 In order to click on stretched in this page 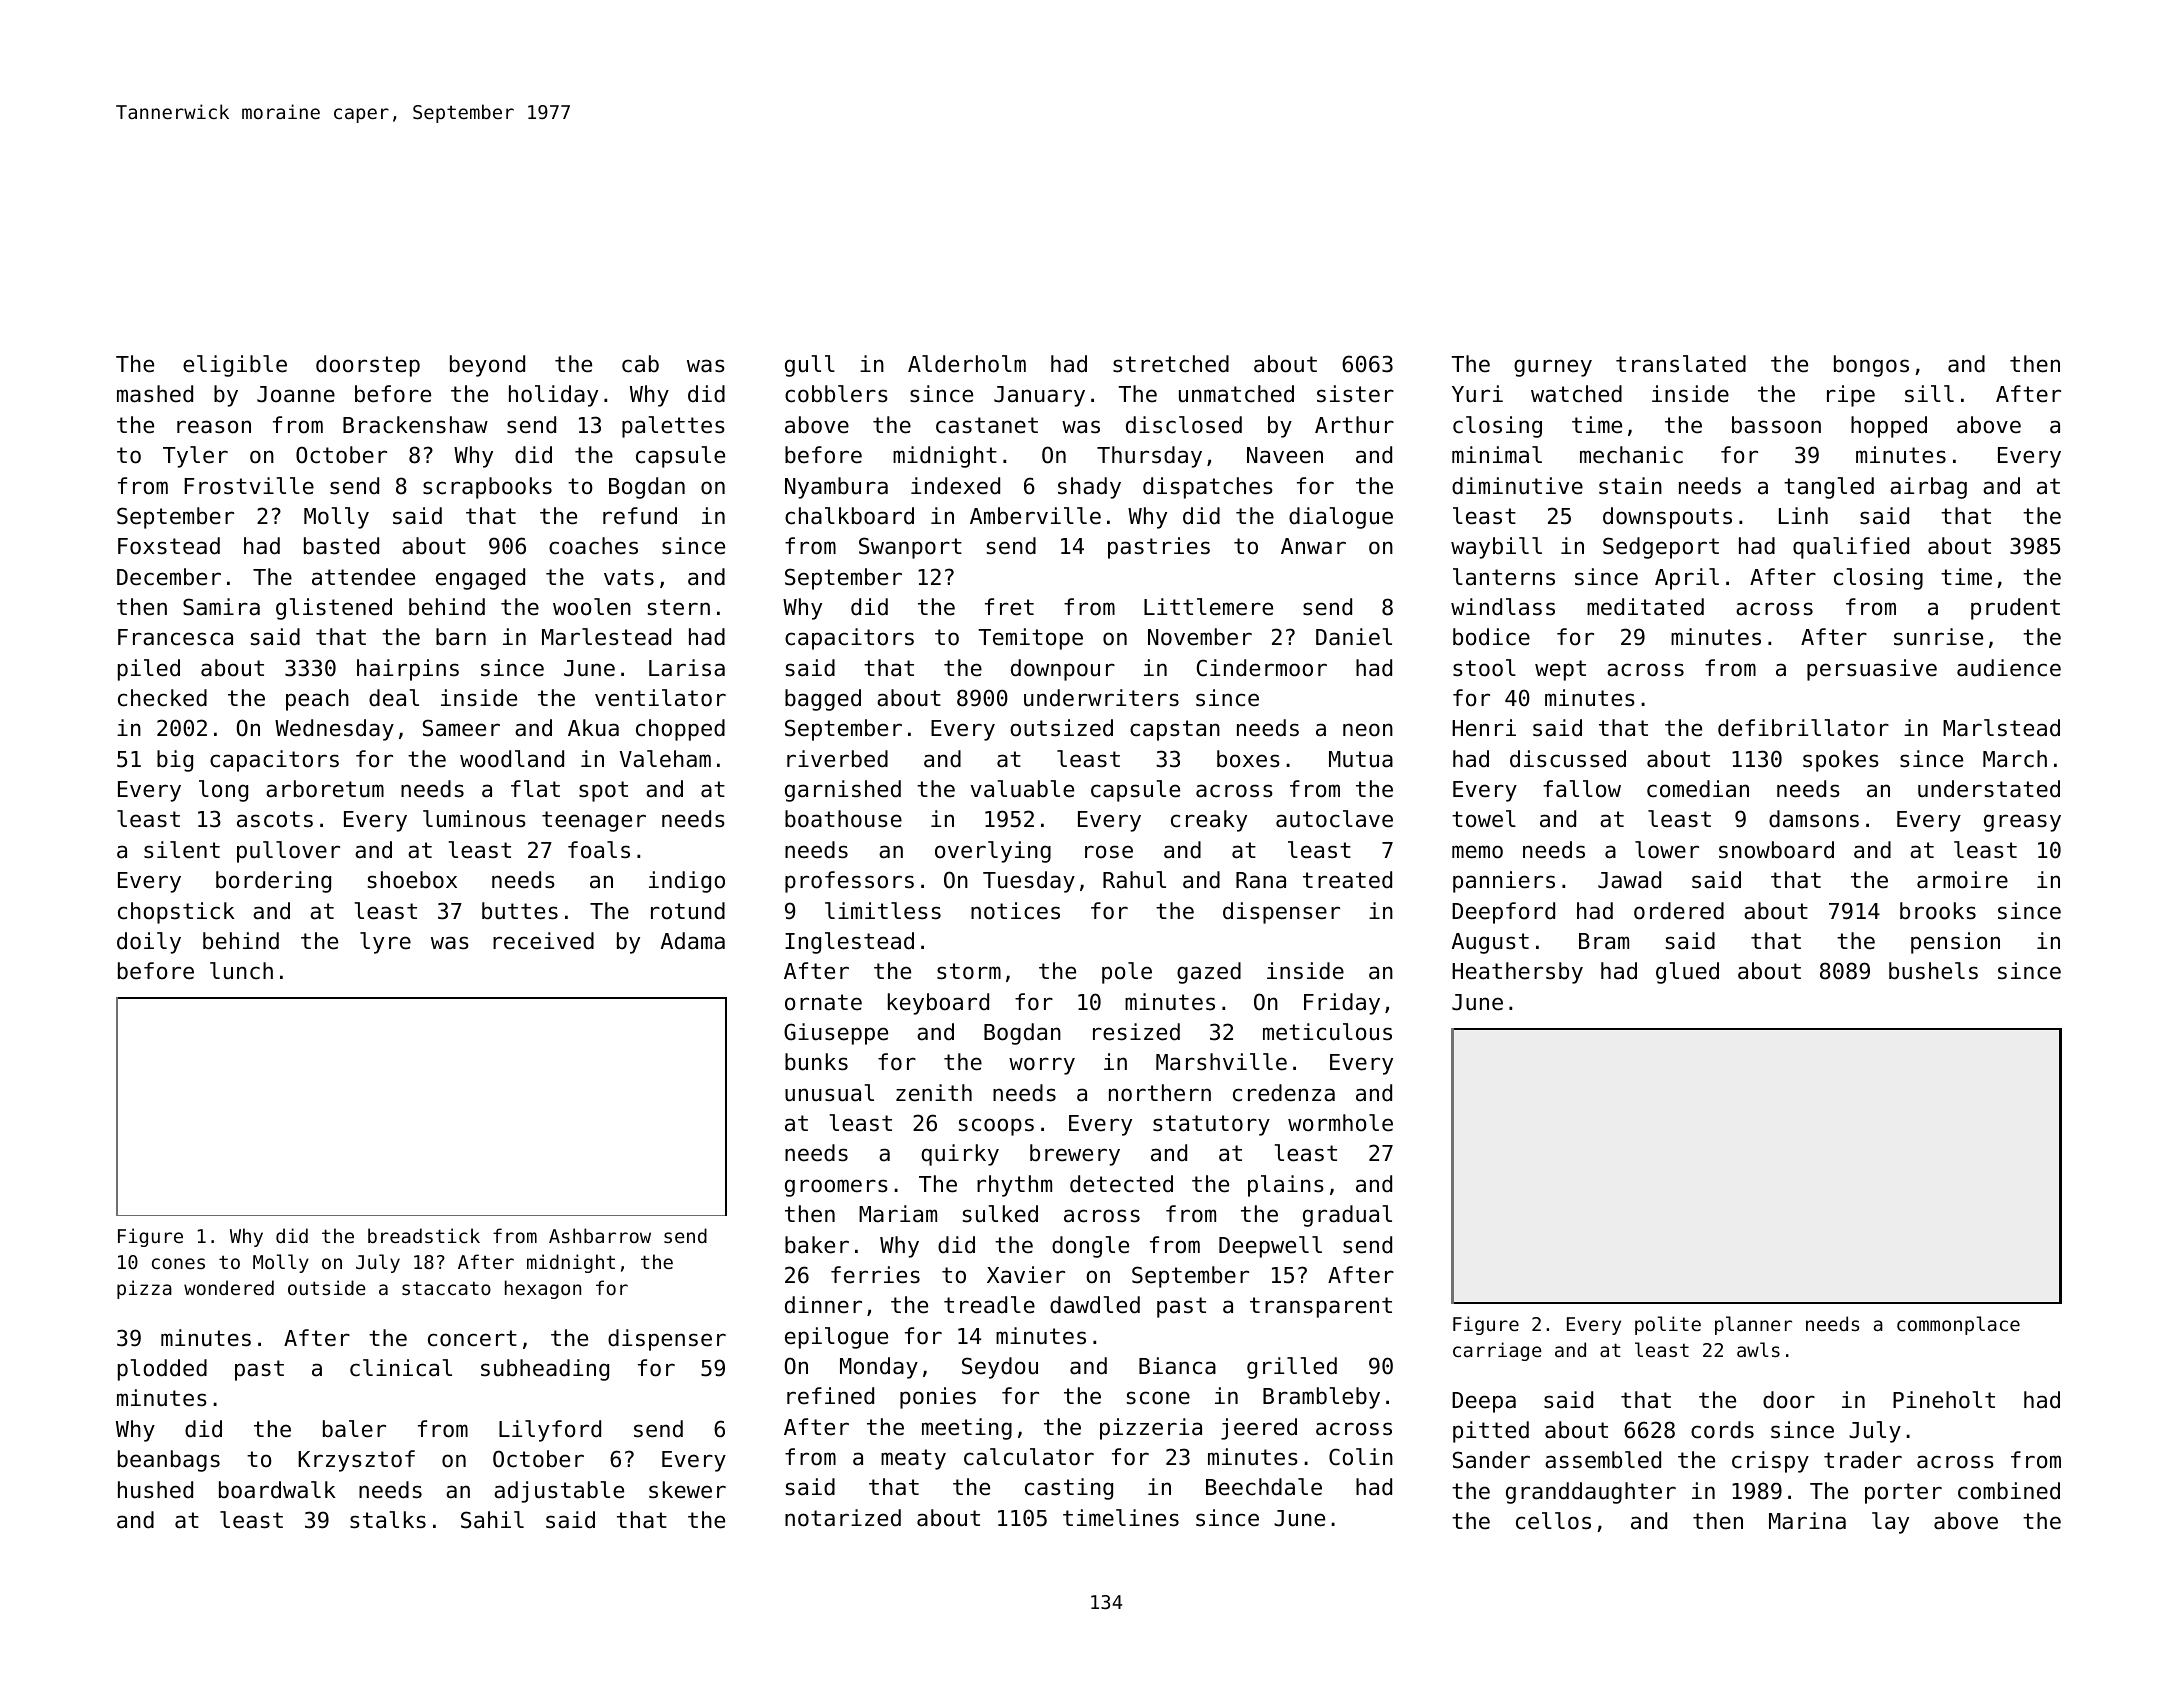, I will do `click(1171, 364)`.
